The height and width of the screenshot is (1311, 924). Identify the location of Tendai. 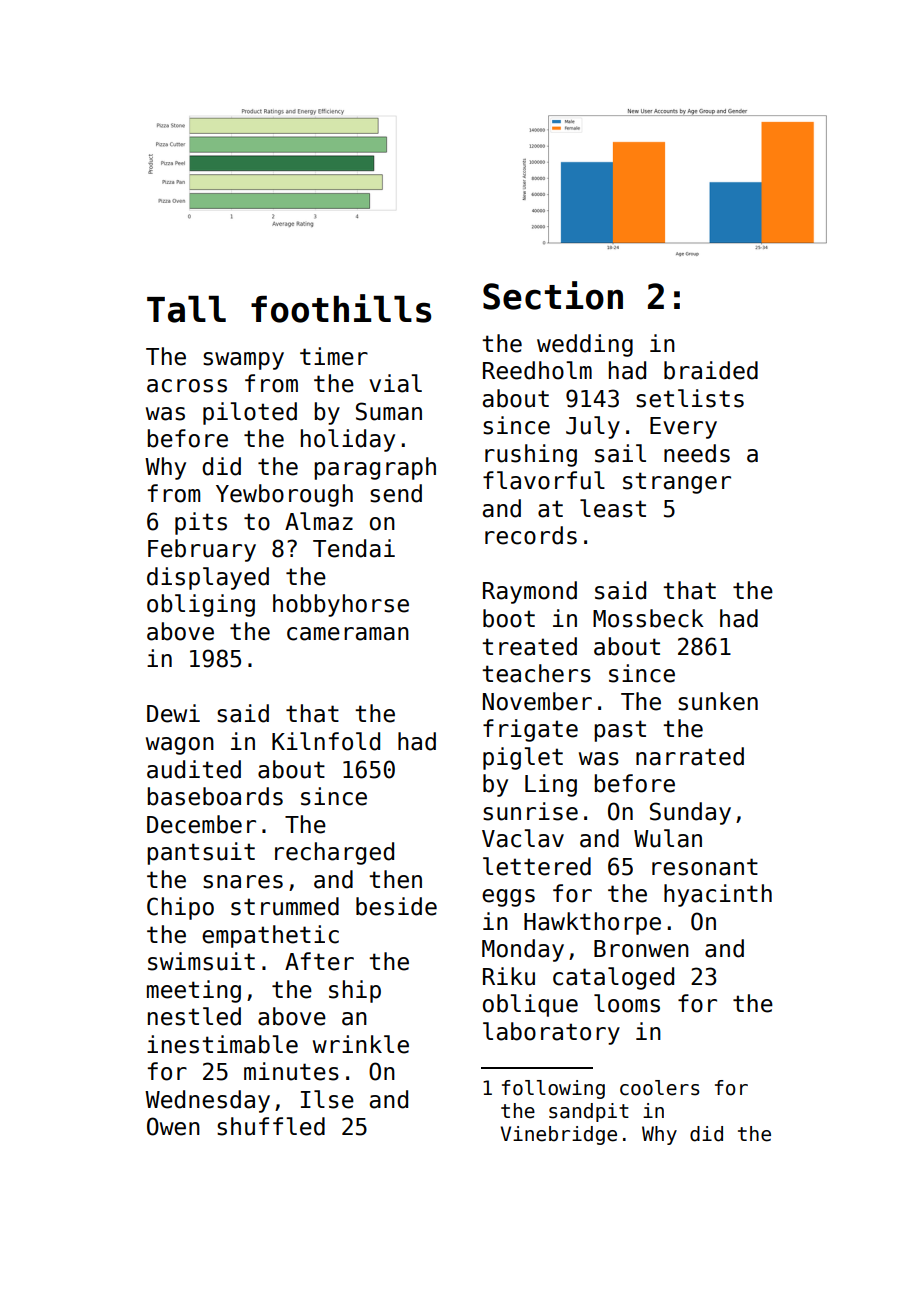
(354, 548).
